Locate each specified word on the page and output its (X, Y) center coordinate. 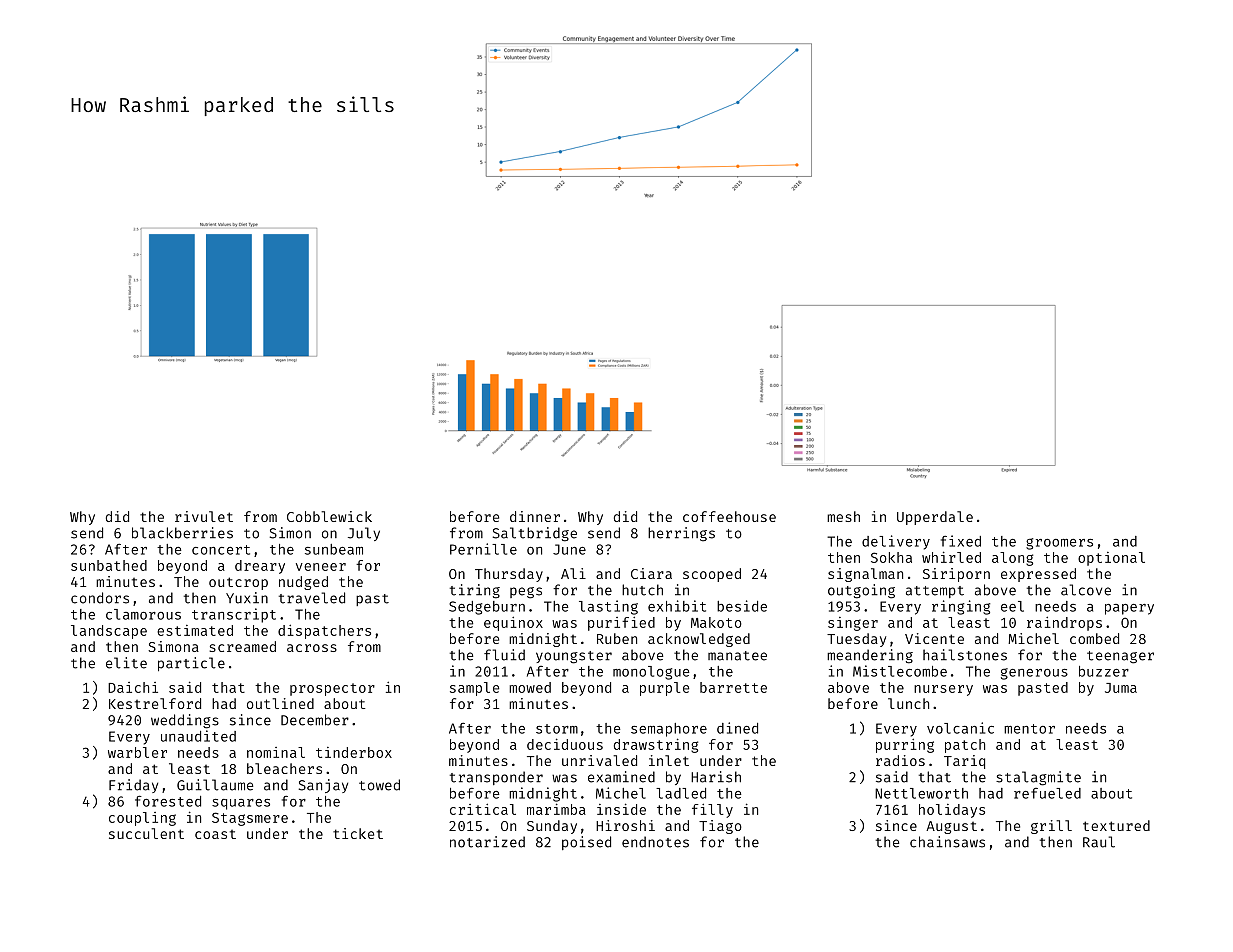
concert (221, 550)
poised (586, 843)
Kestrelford (155, 703)
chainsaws (947, 842)
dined (737, 728)
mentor (1029, 729)
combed (1094, 638)
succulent (146, 833)
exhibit (677, 606)
